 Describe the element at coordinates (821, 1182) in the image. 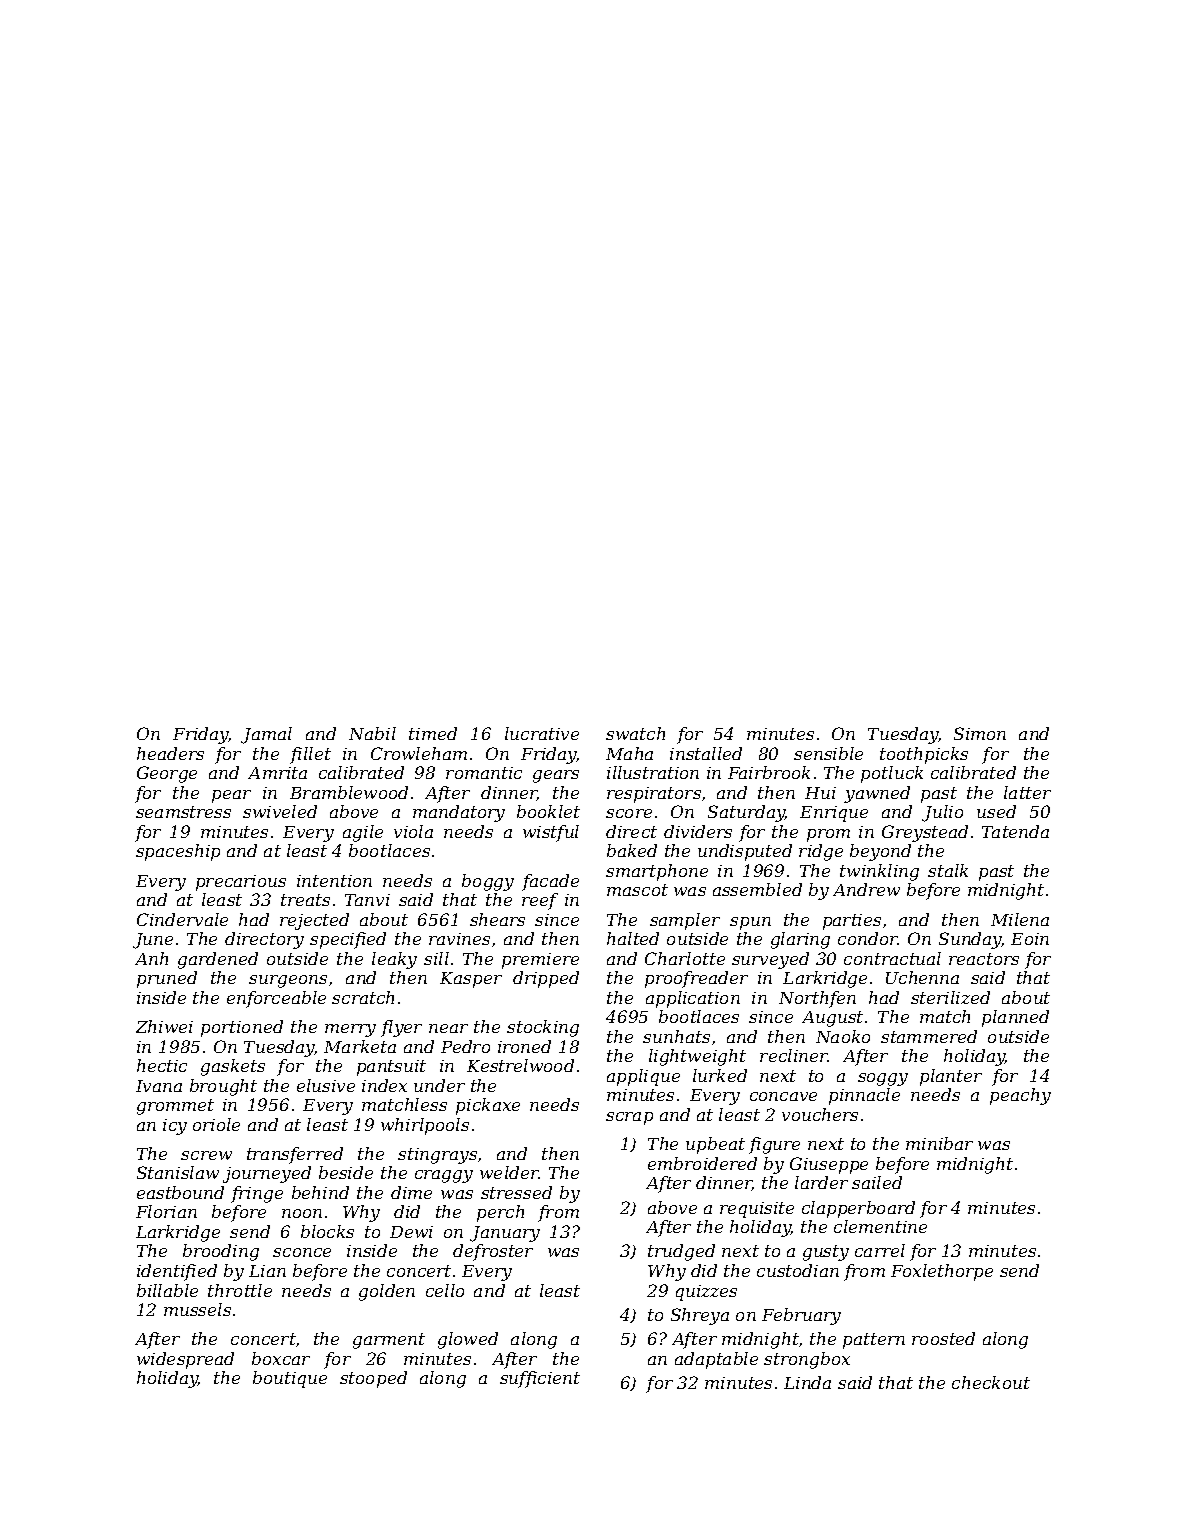

I see `larder` at that location.
